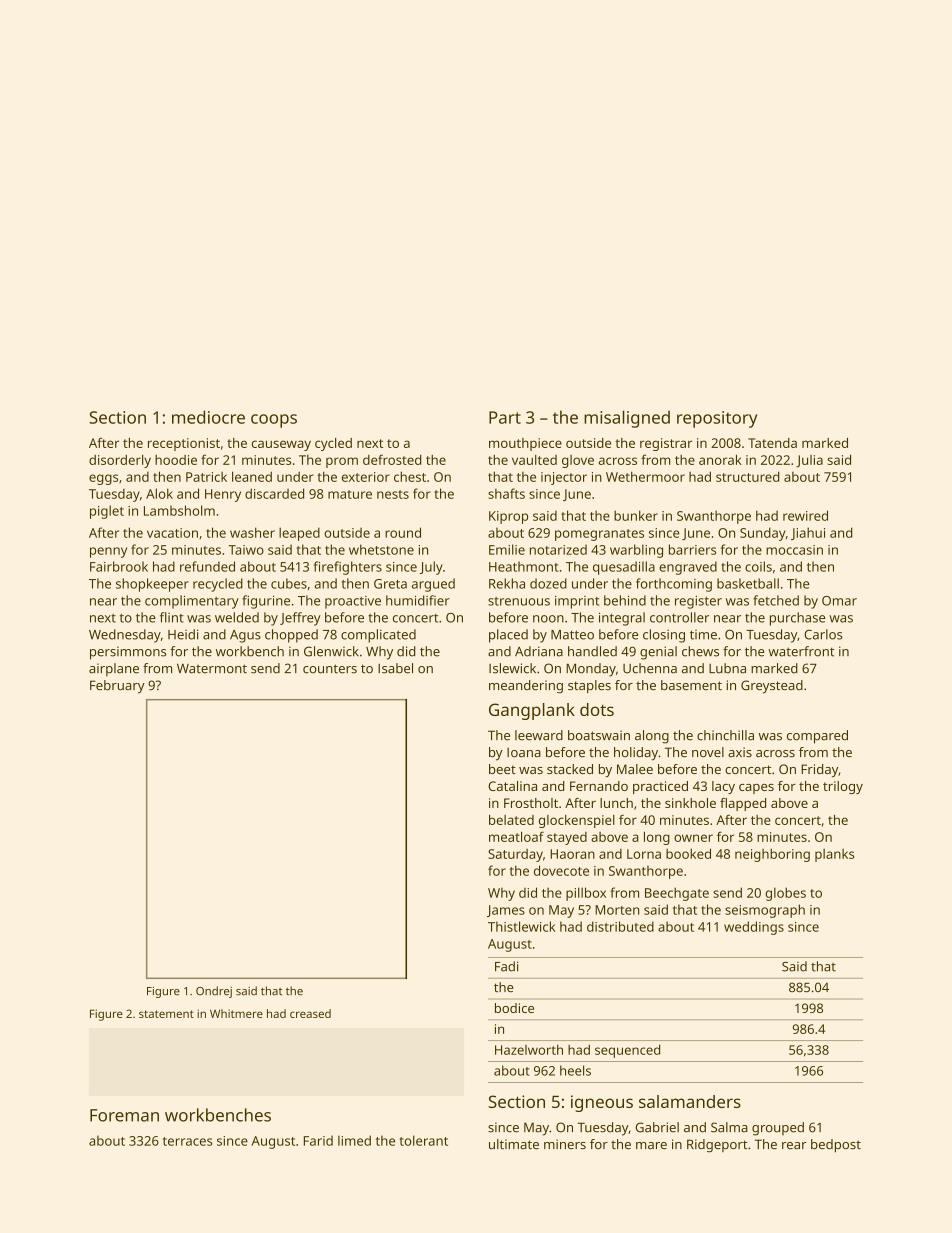  I want to click on terraces, so click(188, 1141).
